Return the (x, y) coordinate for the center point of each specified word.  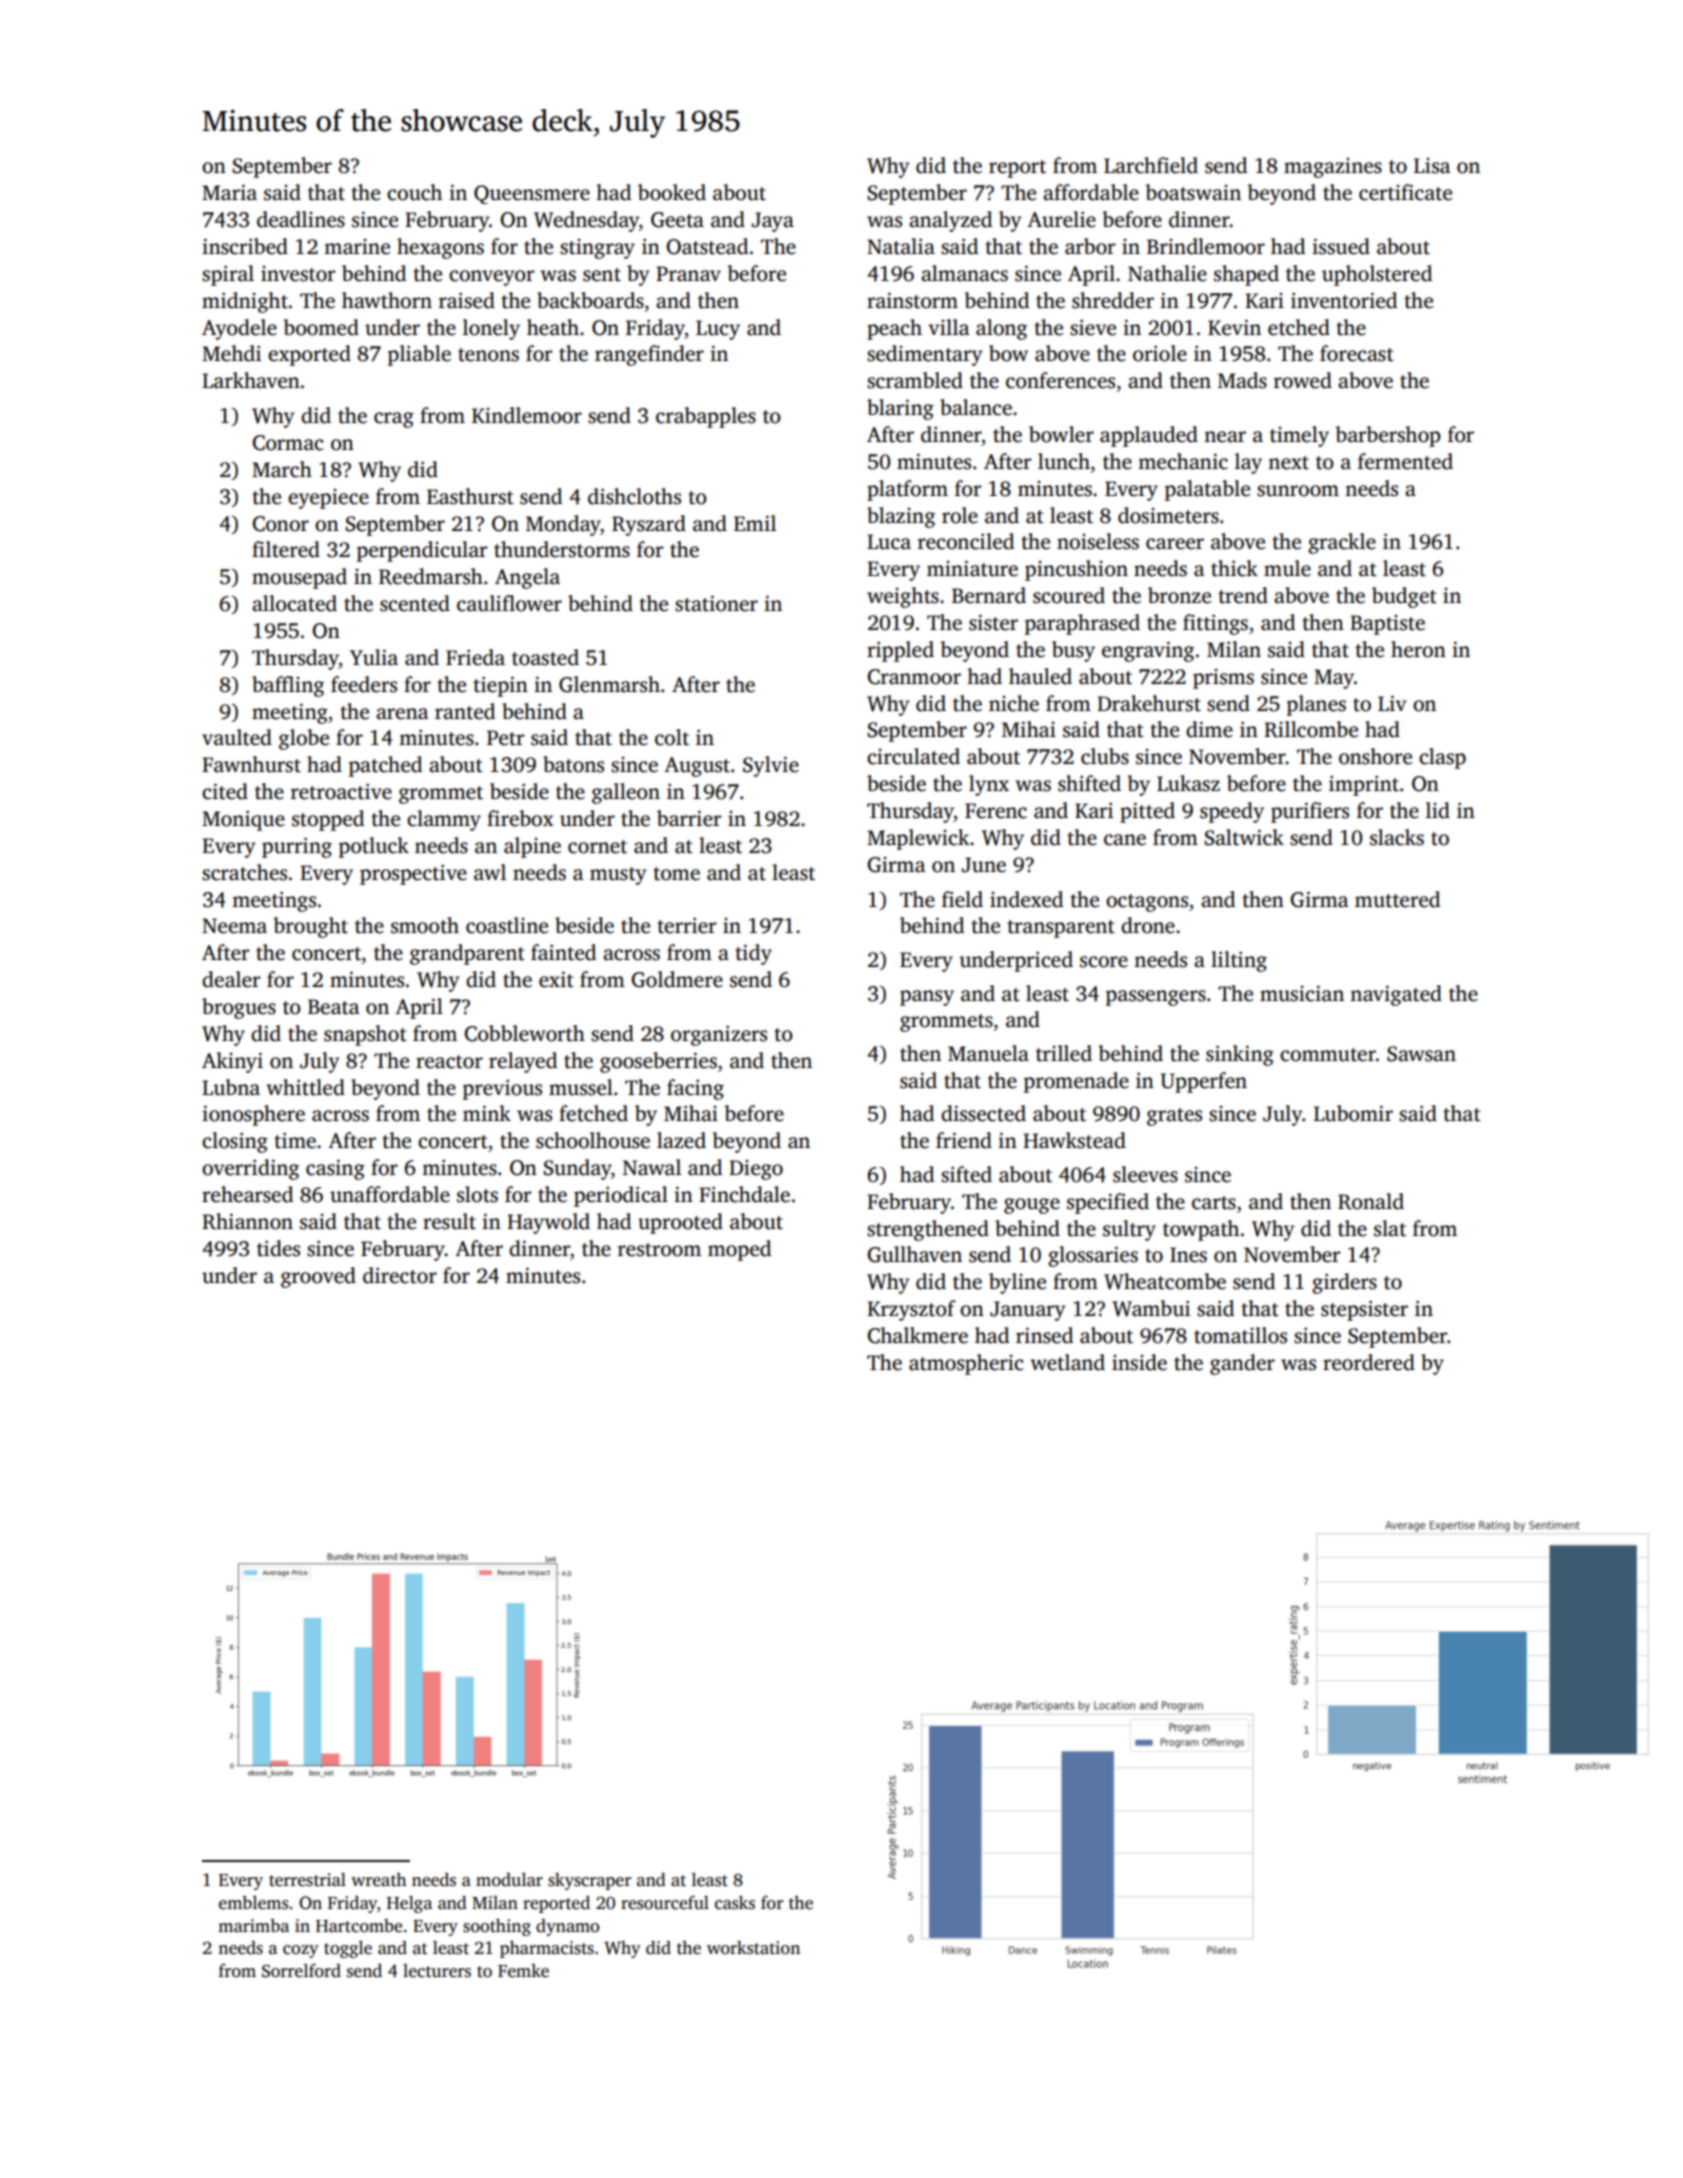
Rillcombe (1311, 729)
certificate (1405, 192)
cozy (300, 1951)
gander (1242, 1364)
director (400, 1275)
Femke (523, 1971)
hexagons (440, 248)
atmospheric (966, 1364)
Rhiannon (247, 1221)
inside (1139, 1362)
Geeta (677, 220)
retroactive (341, 792)
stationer (716, 603)
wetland (1067, 1362)
